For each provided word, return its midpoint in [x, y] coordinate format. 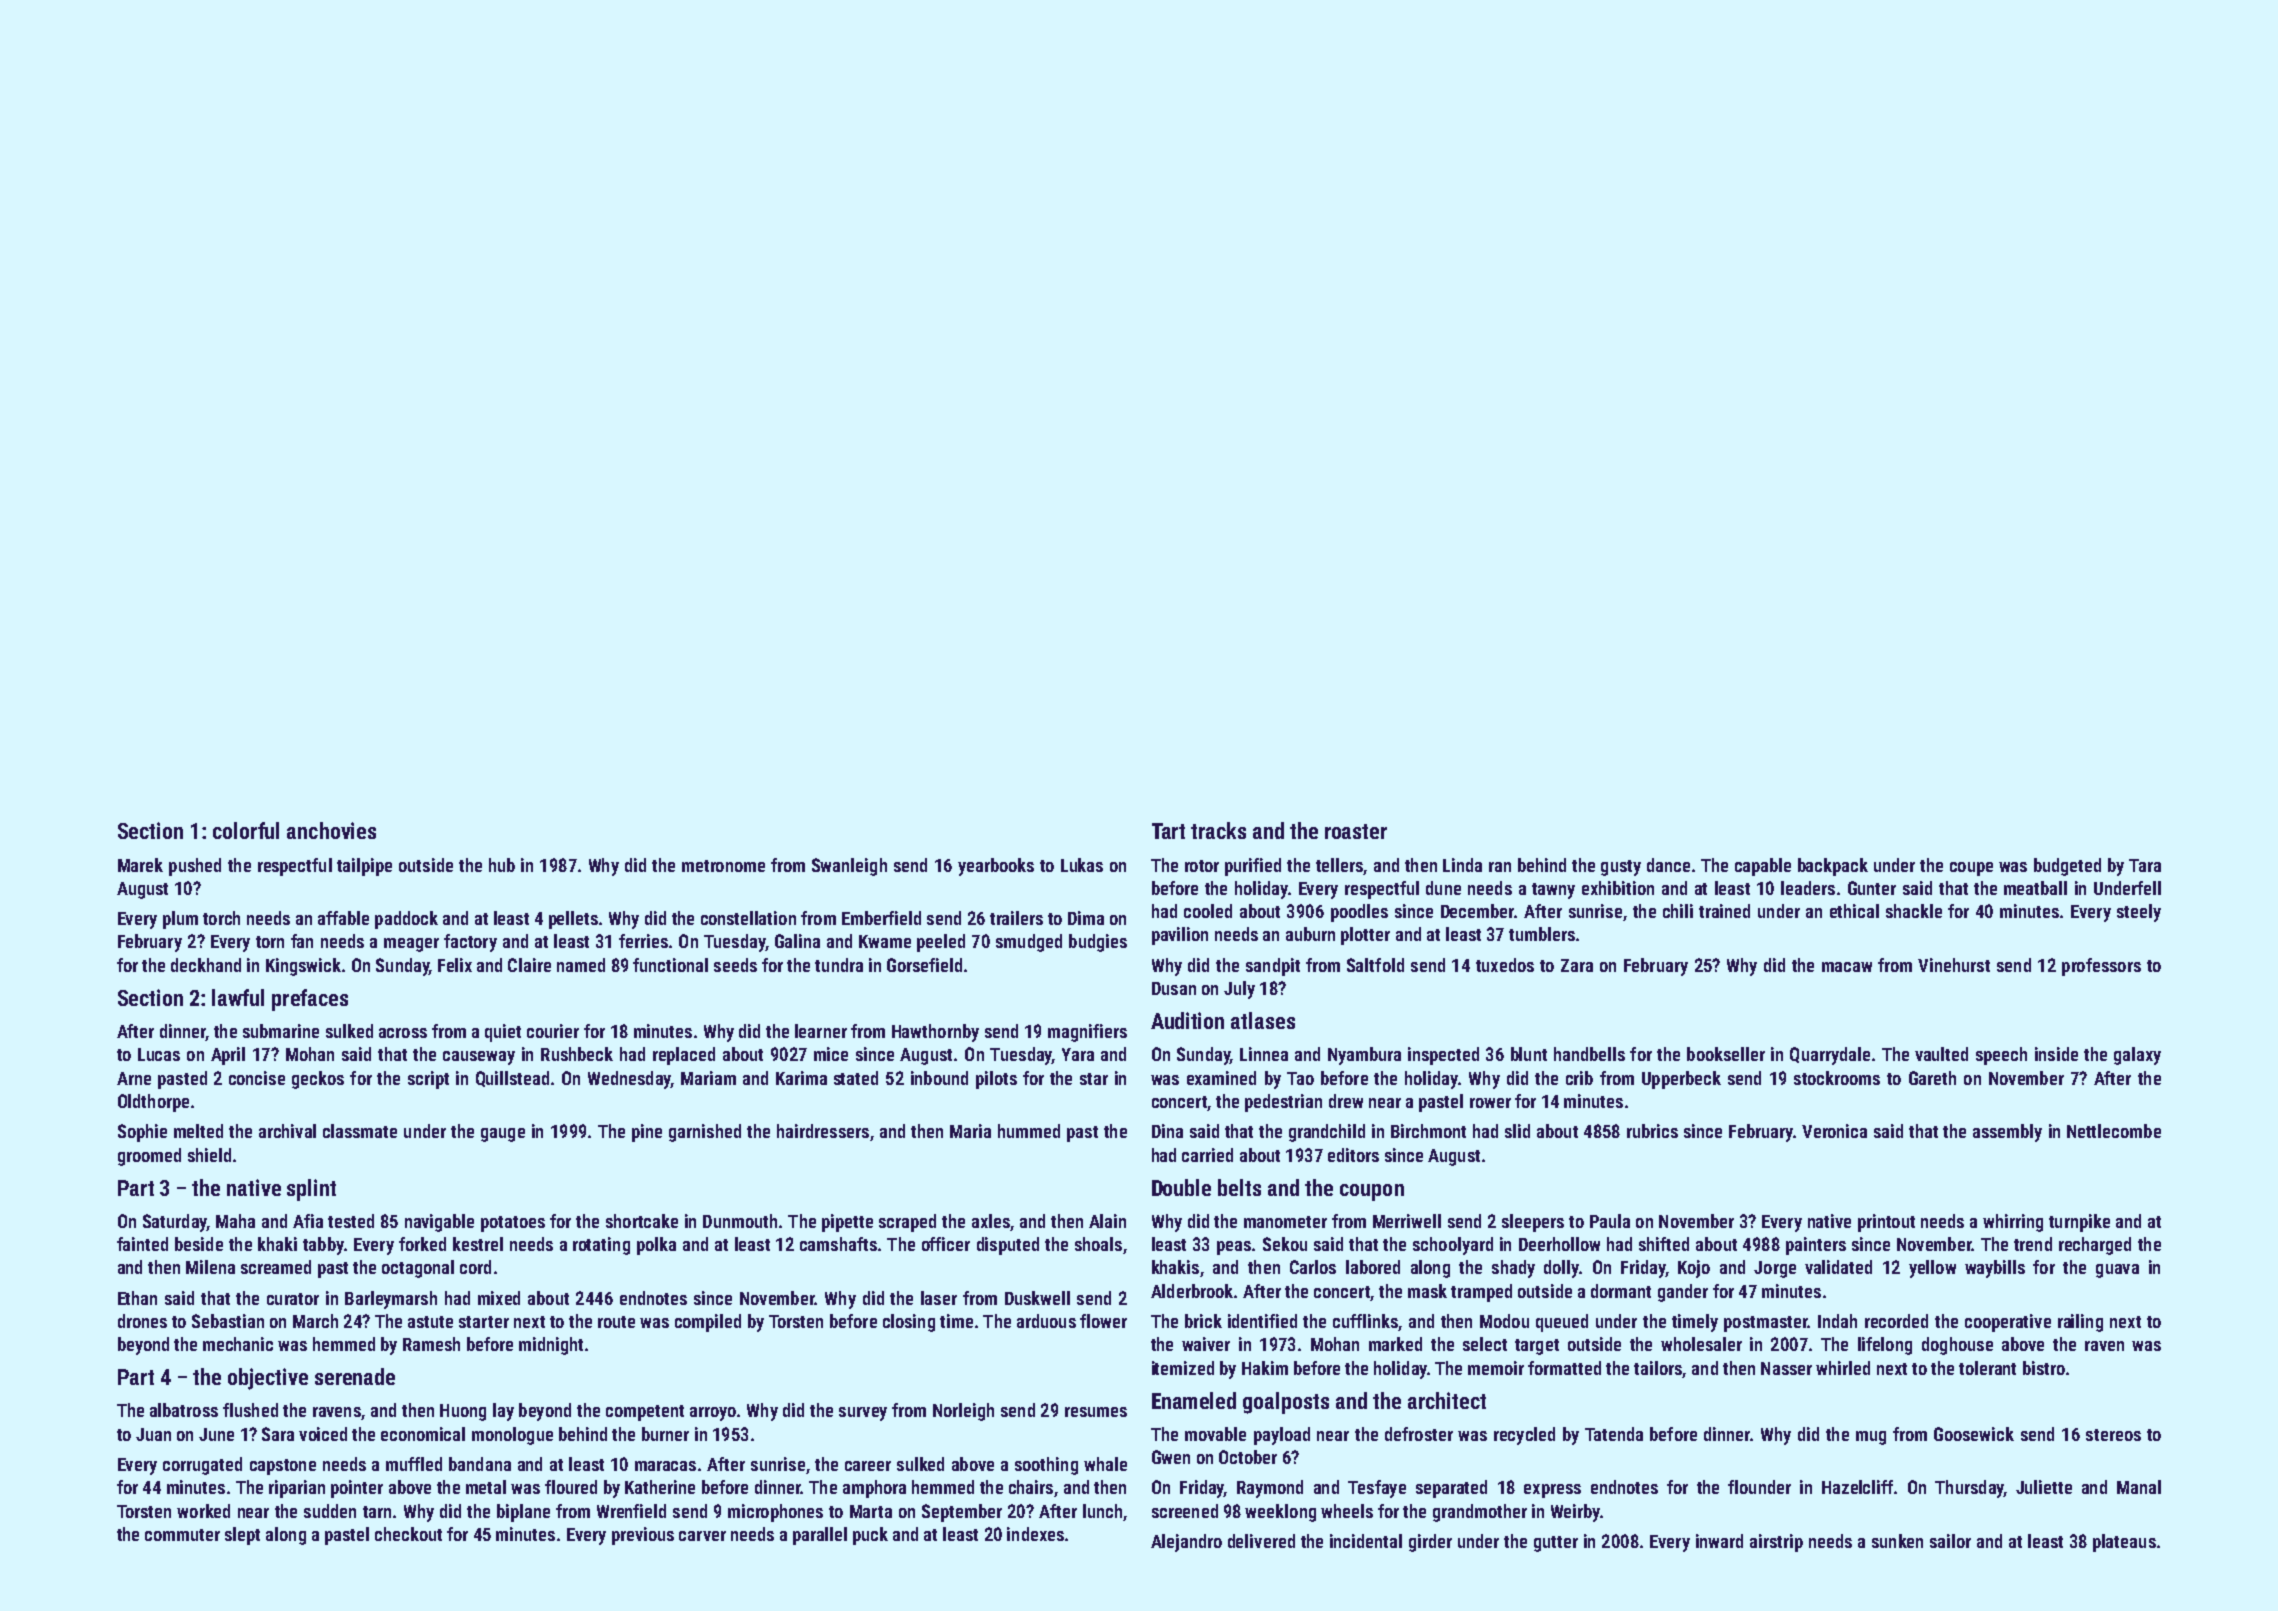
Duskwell [1037, 1298]
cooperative [2008, 1323]
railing [2080, 1323]
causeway [479, 1058]
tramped [1481, 1293]
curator [293, 1299]
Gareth [1932, 1078]
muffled [414, 1464]
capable [1763, 867]
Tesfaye [1377, 1489]
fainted [142, 1244]
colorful [246, 830]
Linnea [1264, 1054]
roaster [1356, 831]
